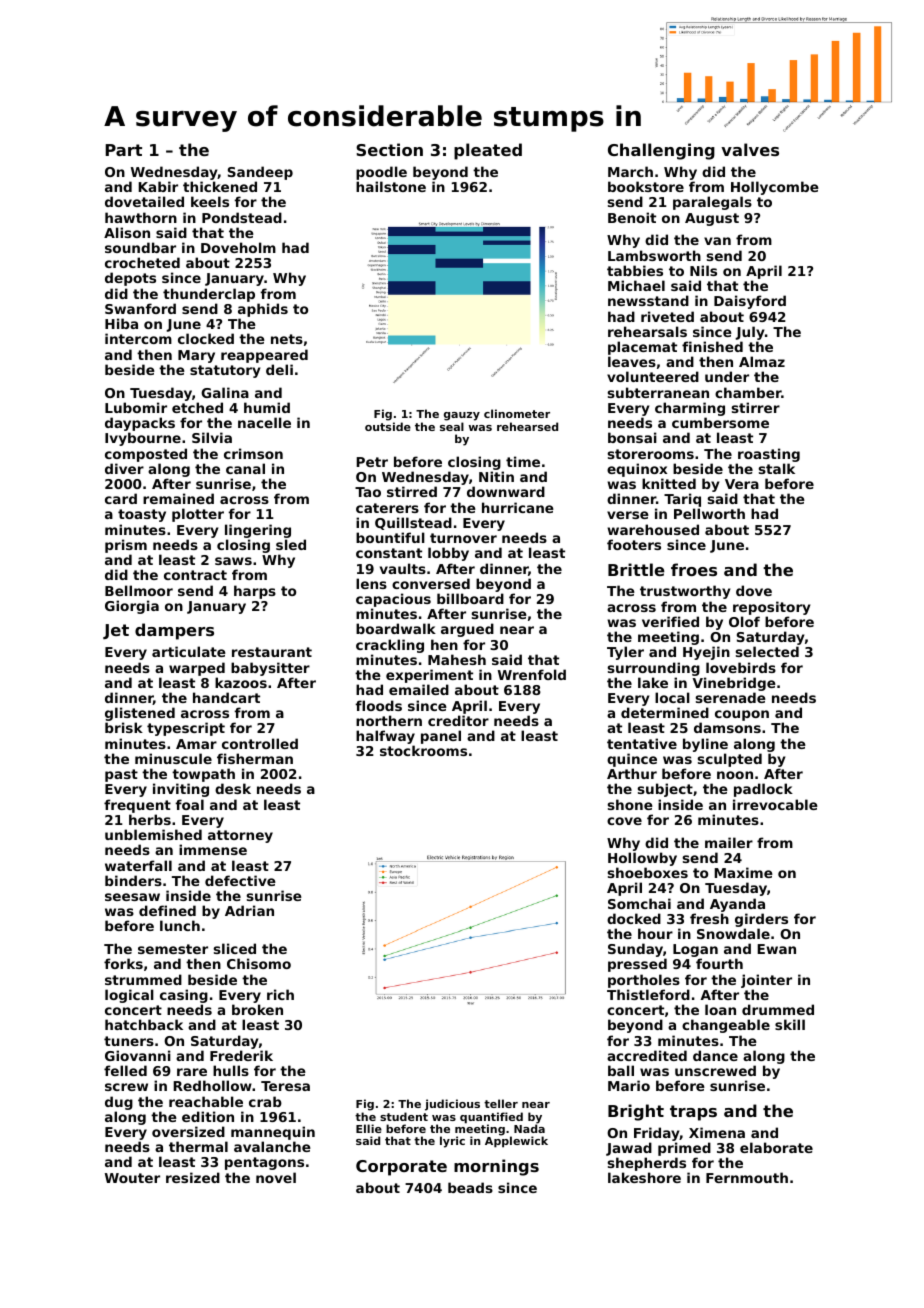  What do you see at coordinates (790, 1024) in the image?
I see `skill` at bounding box center [790, 1024].
